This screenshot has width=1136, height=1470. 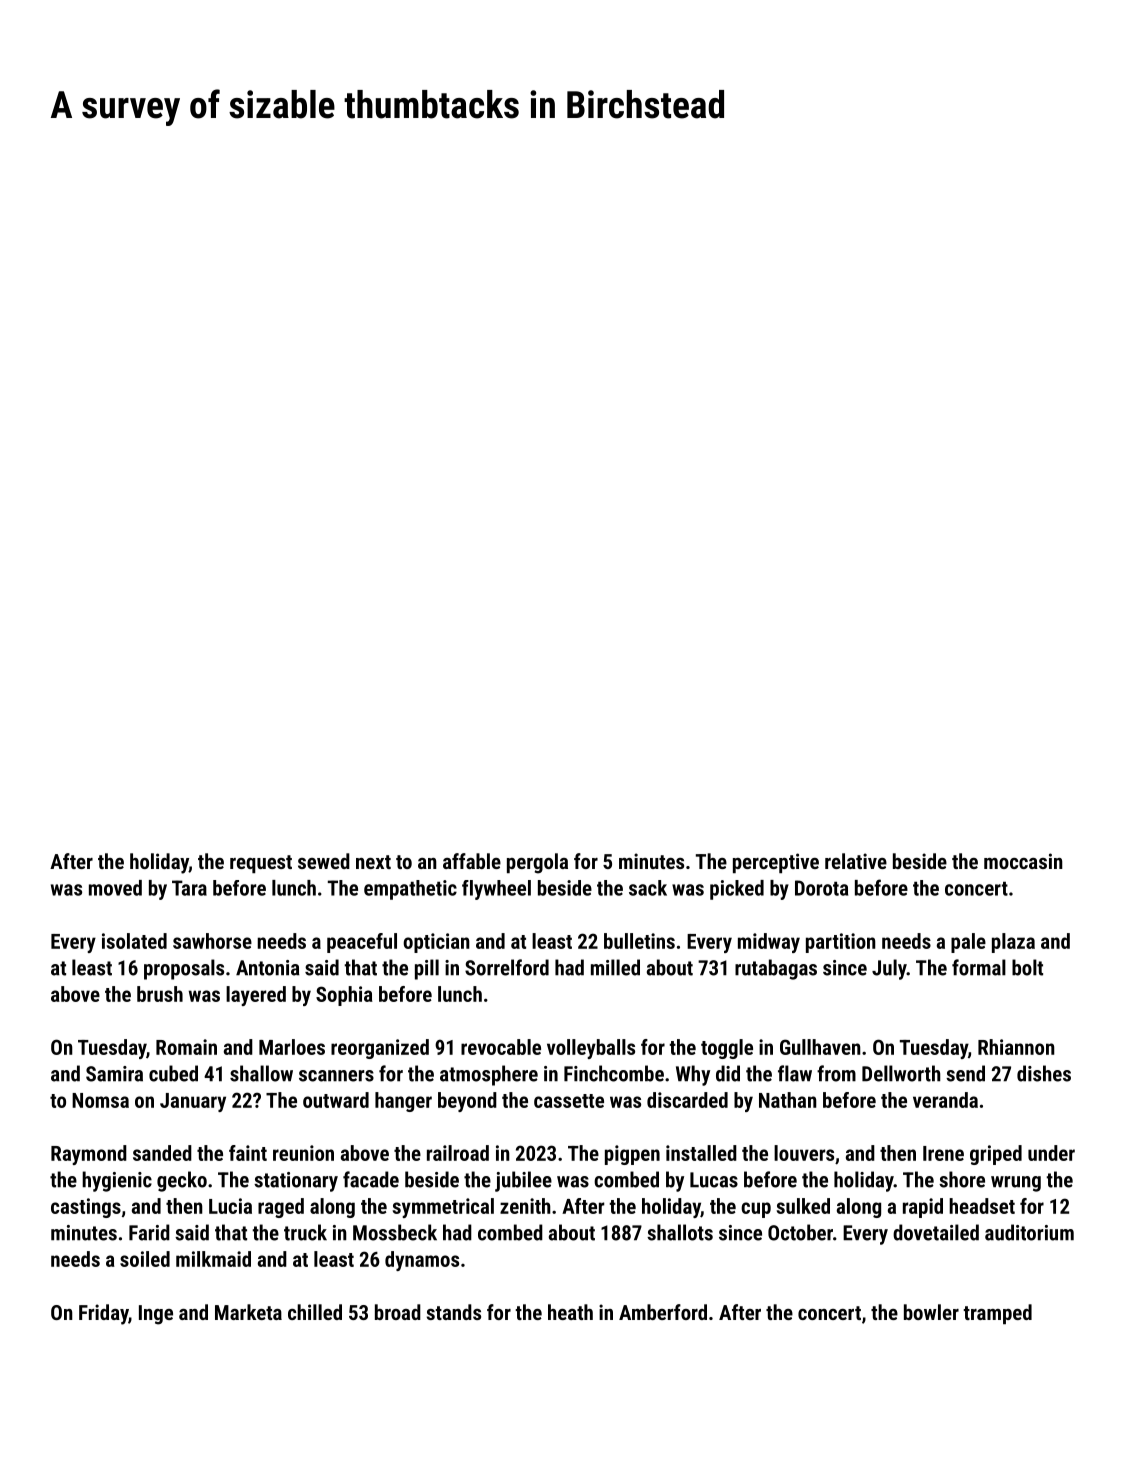 What do you see at coordinates (436, 943) in the screenshot?
I see `optician` at bounding box center [436, 943].
